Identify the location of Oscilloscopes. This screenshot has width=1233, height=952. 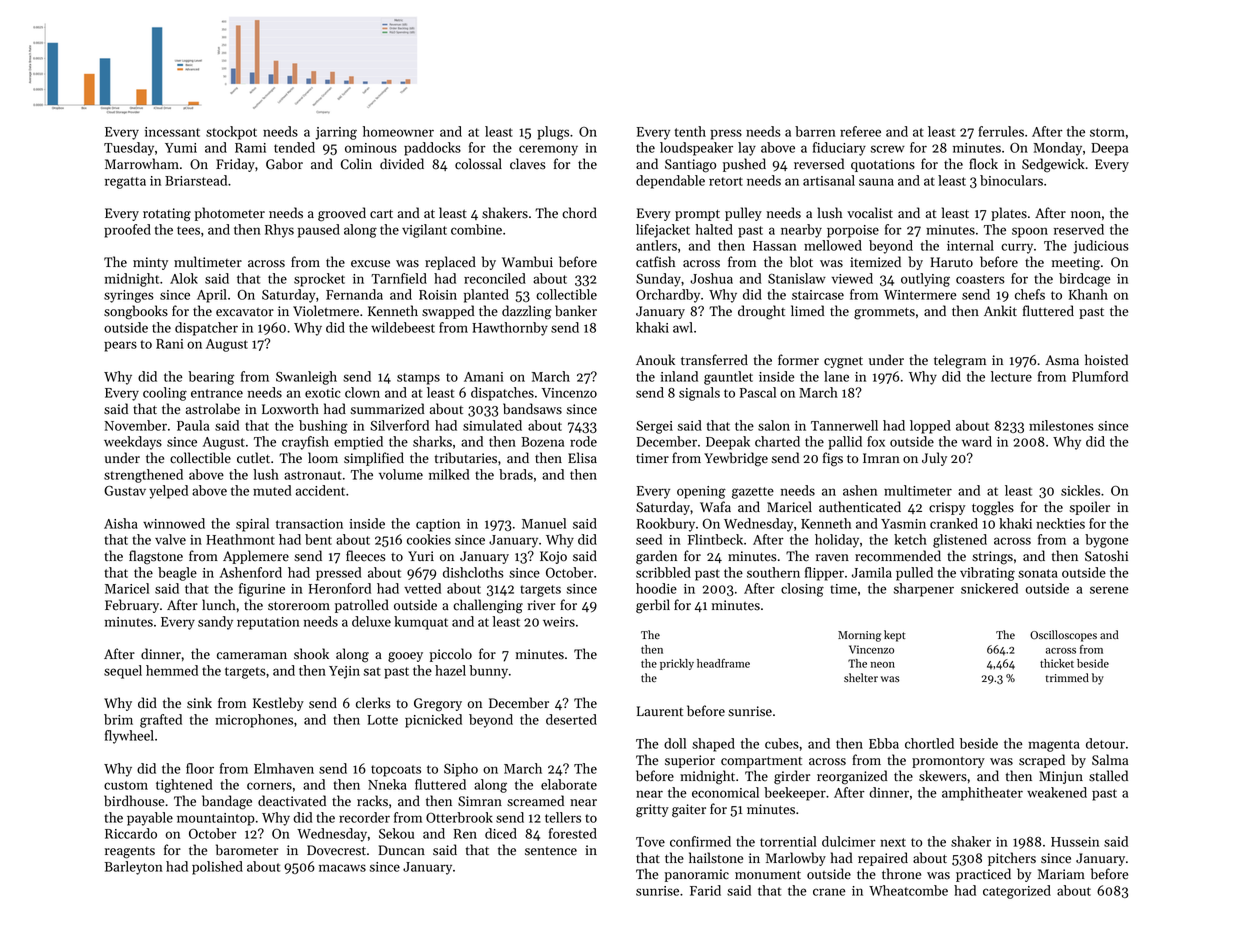
(1063, 636).
